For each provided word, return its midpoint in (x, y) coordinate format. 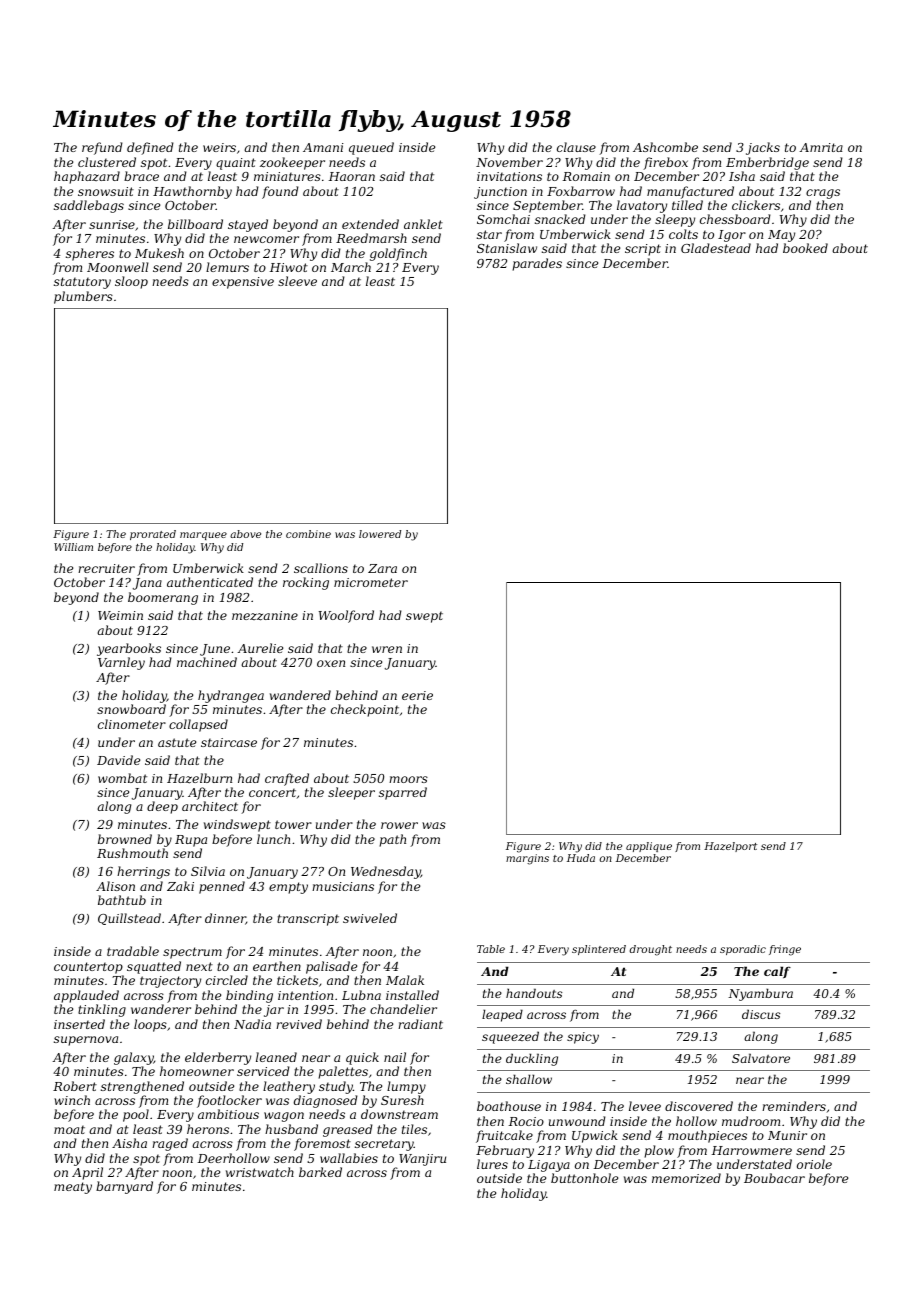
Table (491, 949)
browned (125, 839)
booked (805, 248)
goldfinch (398, 254)
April (87, 1173)
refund (102, 148)
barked (320, 1172)
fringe (785, 950)
